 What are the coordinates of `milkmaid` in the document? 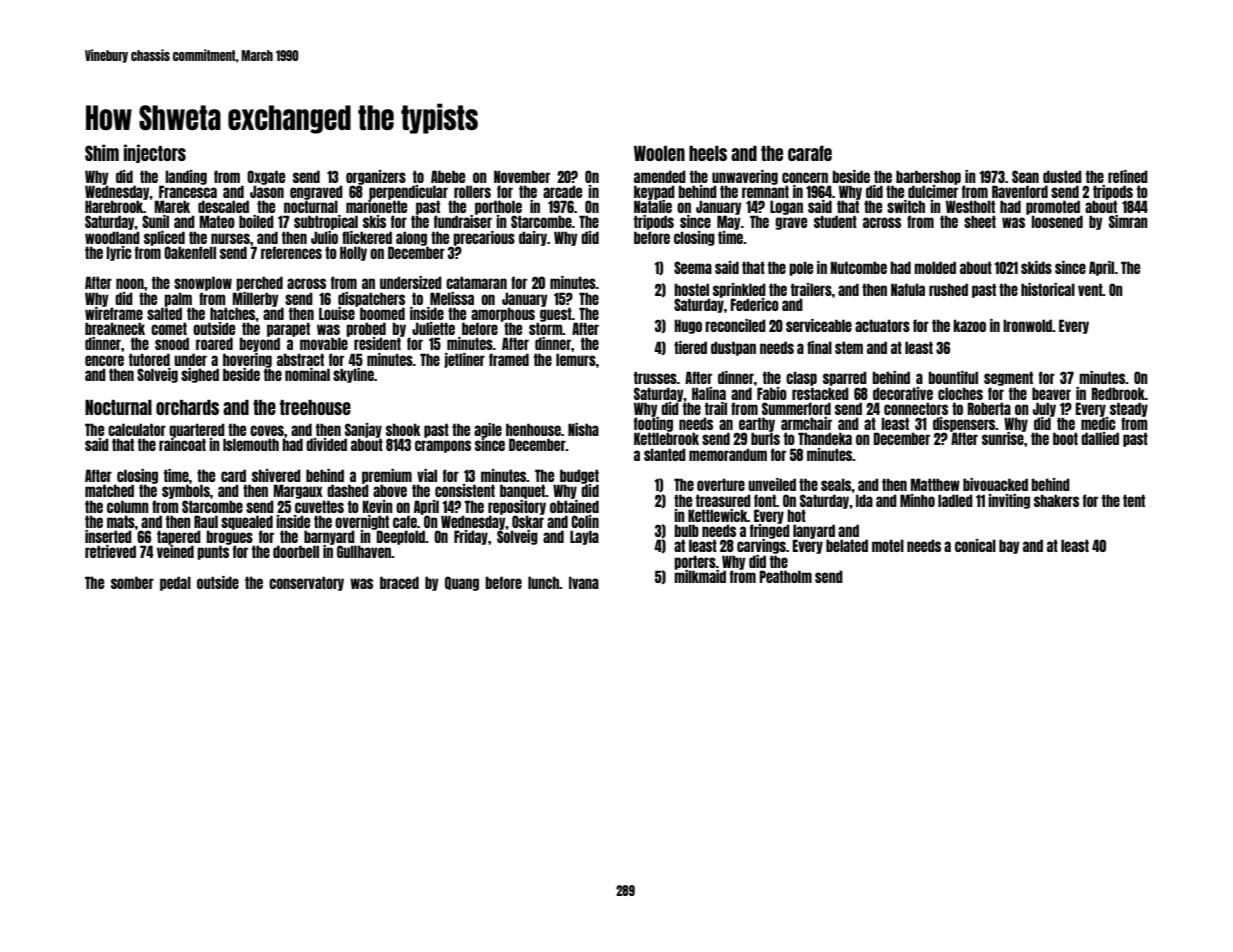 It's located at (700, 576).
